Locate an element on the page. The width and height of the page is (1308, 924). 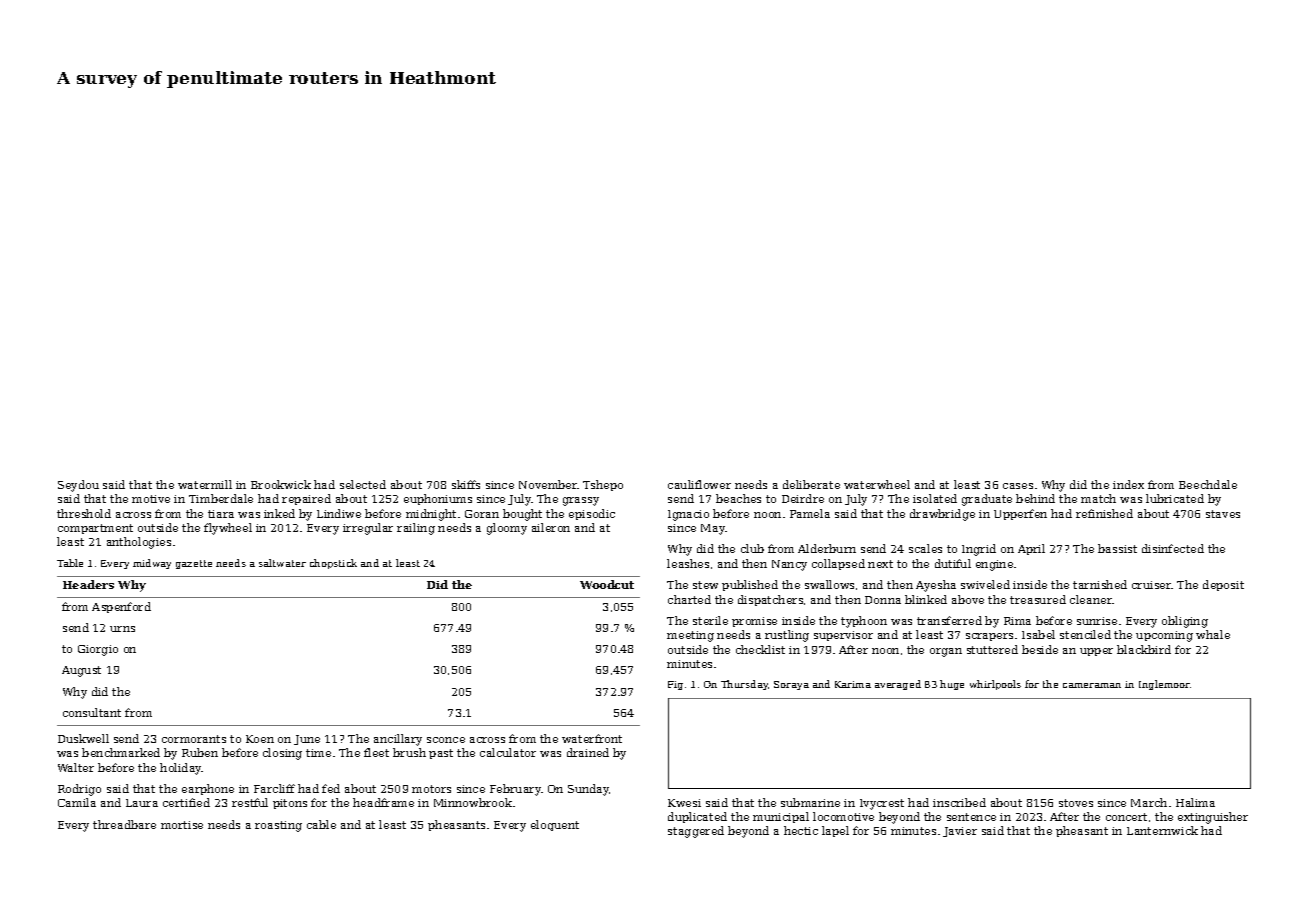
anthologies is located at coordinates (139, 543).
